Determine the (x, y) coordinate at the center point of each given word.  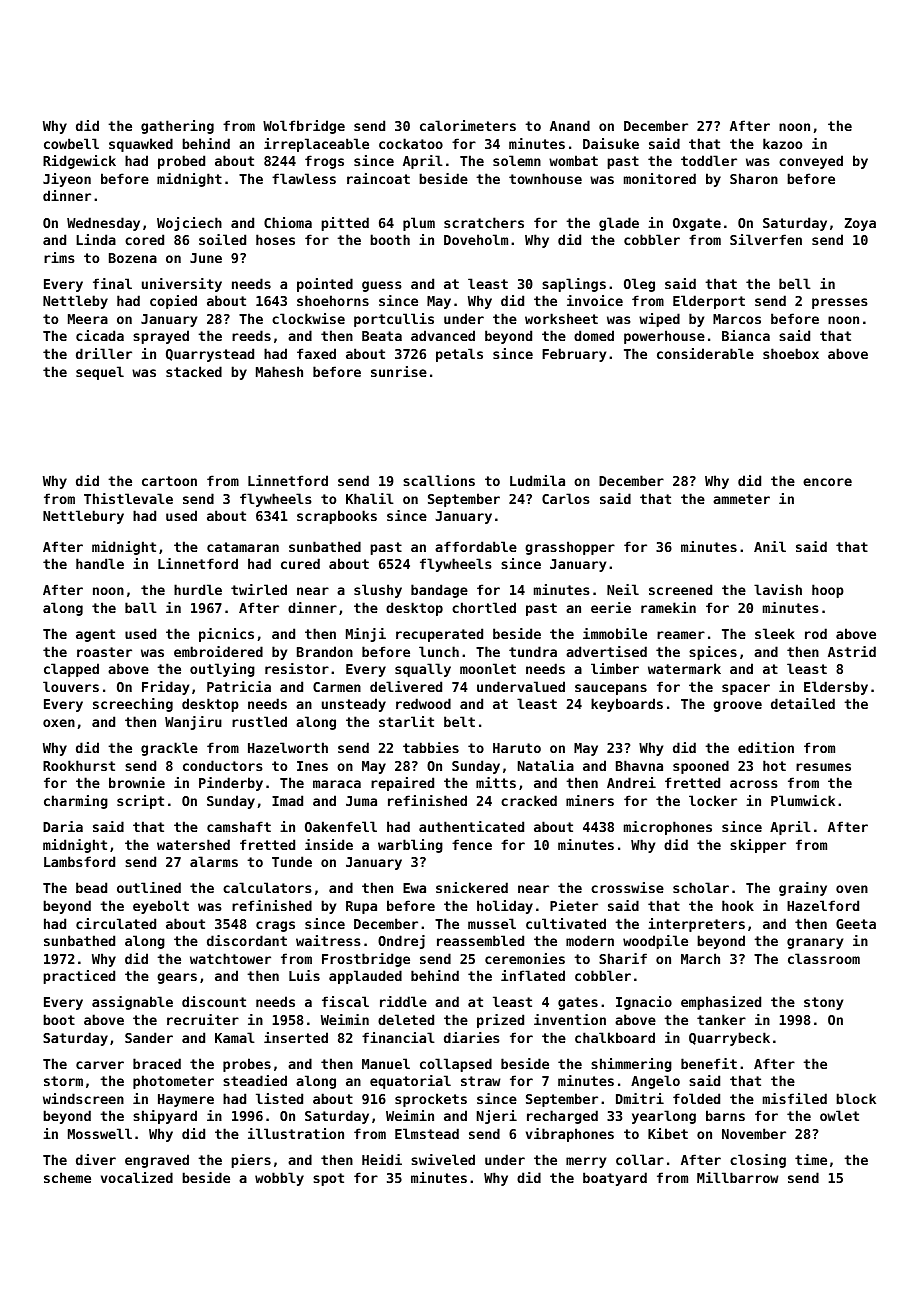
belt (459, 721)
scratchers (484, 222)
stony (823, 1003)
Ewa (414, 888)
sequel (100, 373)
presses (840, 303)
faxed (316, 353)
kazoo (782, 143)
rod (816, 633)
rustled (259, 721)
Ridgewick (79, 162)
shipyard (165, 1117)
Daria (63, 826)
